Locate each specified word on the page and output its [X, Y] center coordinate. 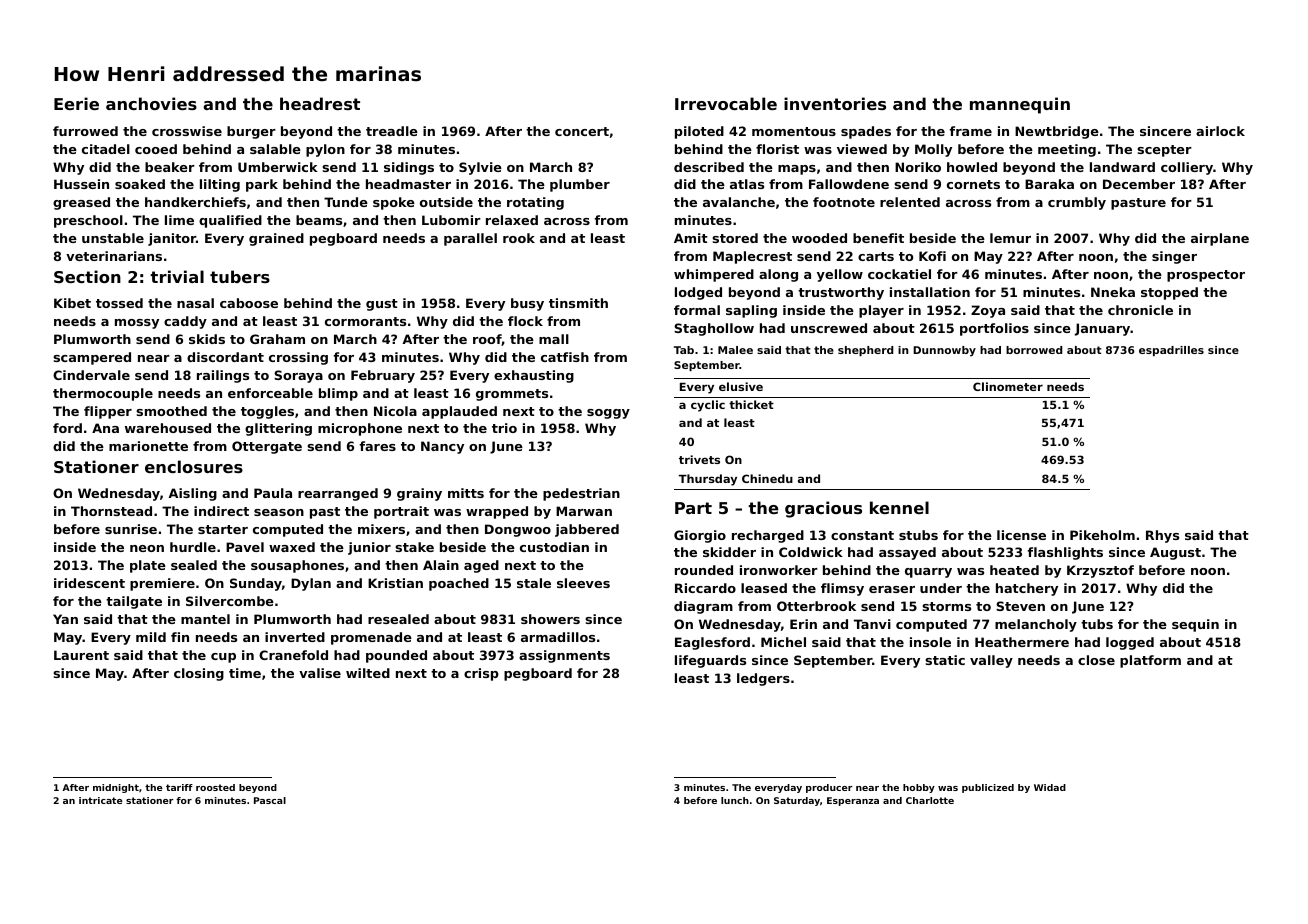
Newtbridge [1057, 132]
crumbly [1077, 203]
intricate [101, 800]
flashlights [1065, 553]
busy [527, 304]
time [245, 673]
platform [1150, 661]
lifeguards [710, 661]
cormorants [365, 321]
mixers [381, 529]
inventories [835, 103]
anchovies [151, 103]
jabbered [587, 530]
